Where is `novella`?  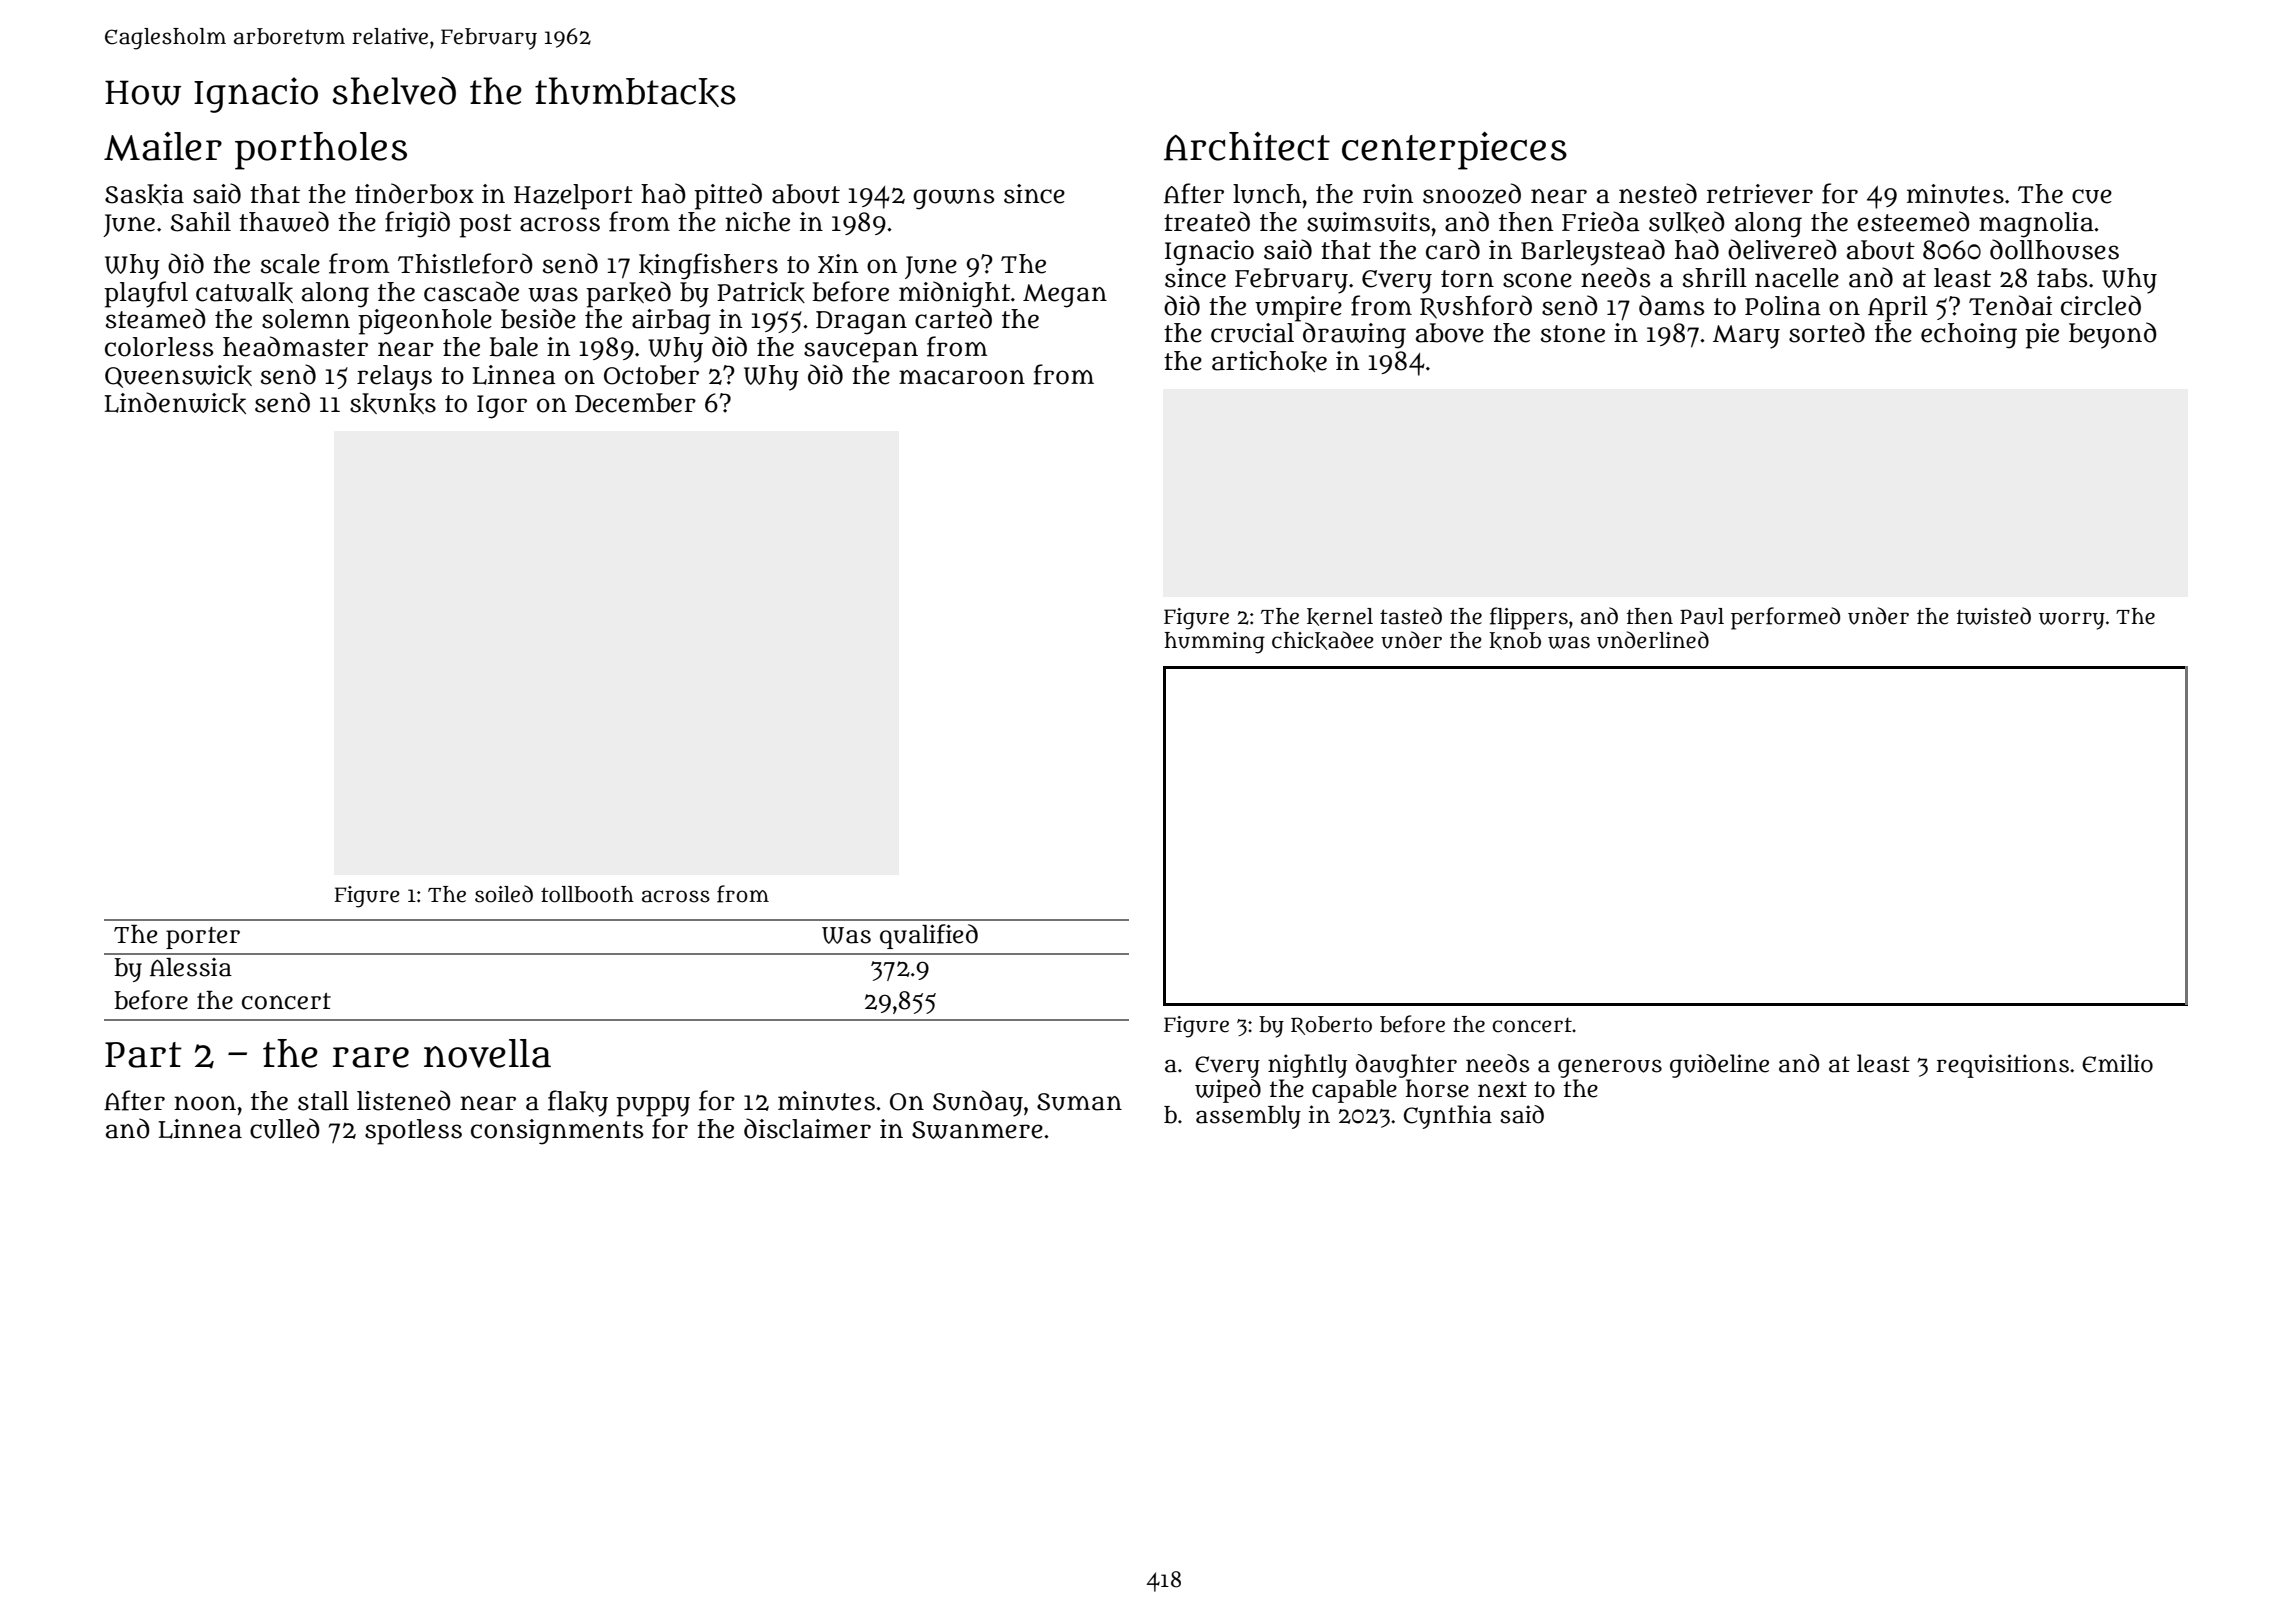 novella is located at coordinates (487, 1053).
